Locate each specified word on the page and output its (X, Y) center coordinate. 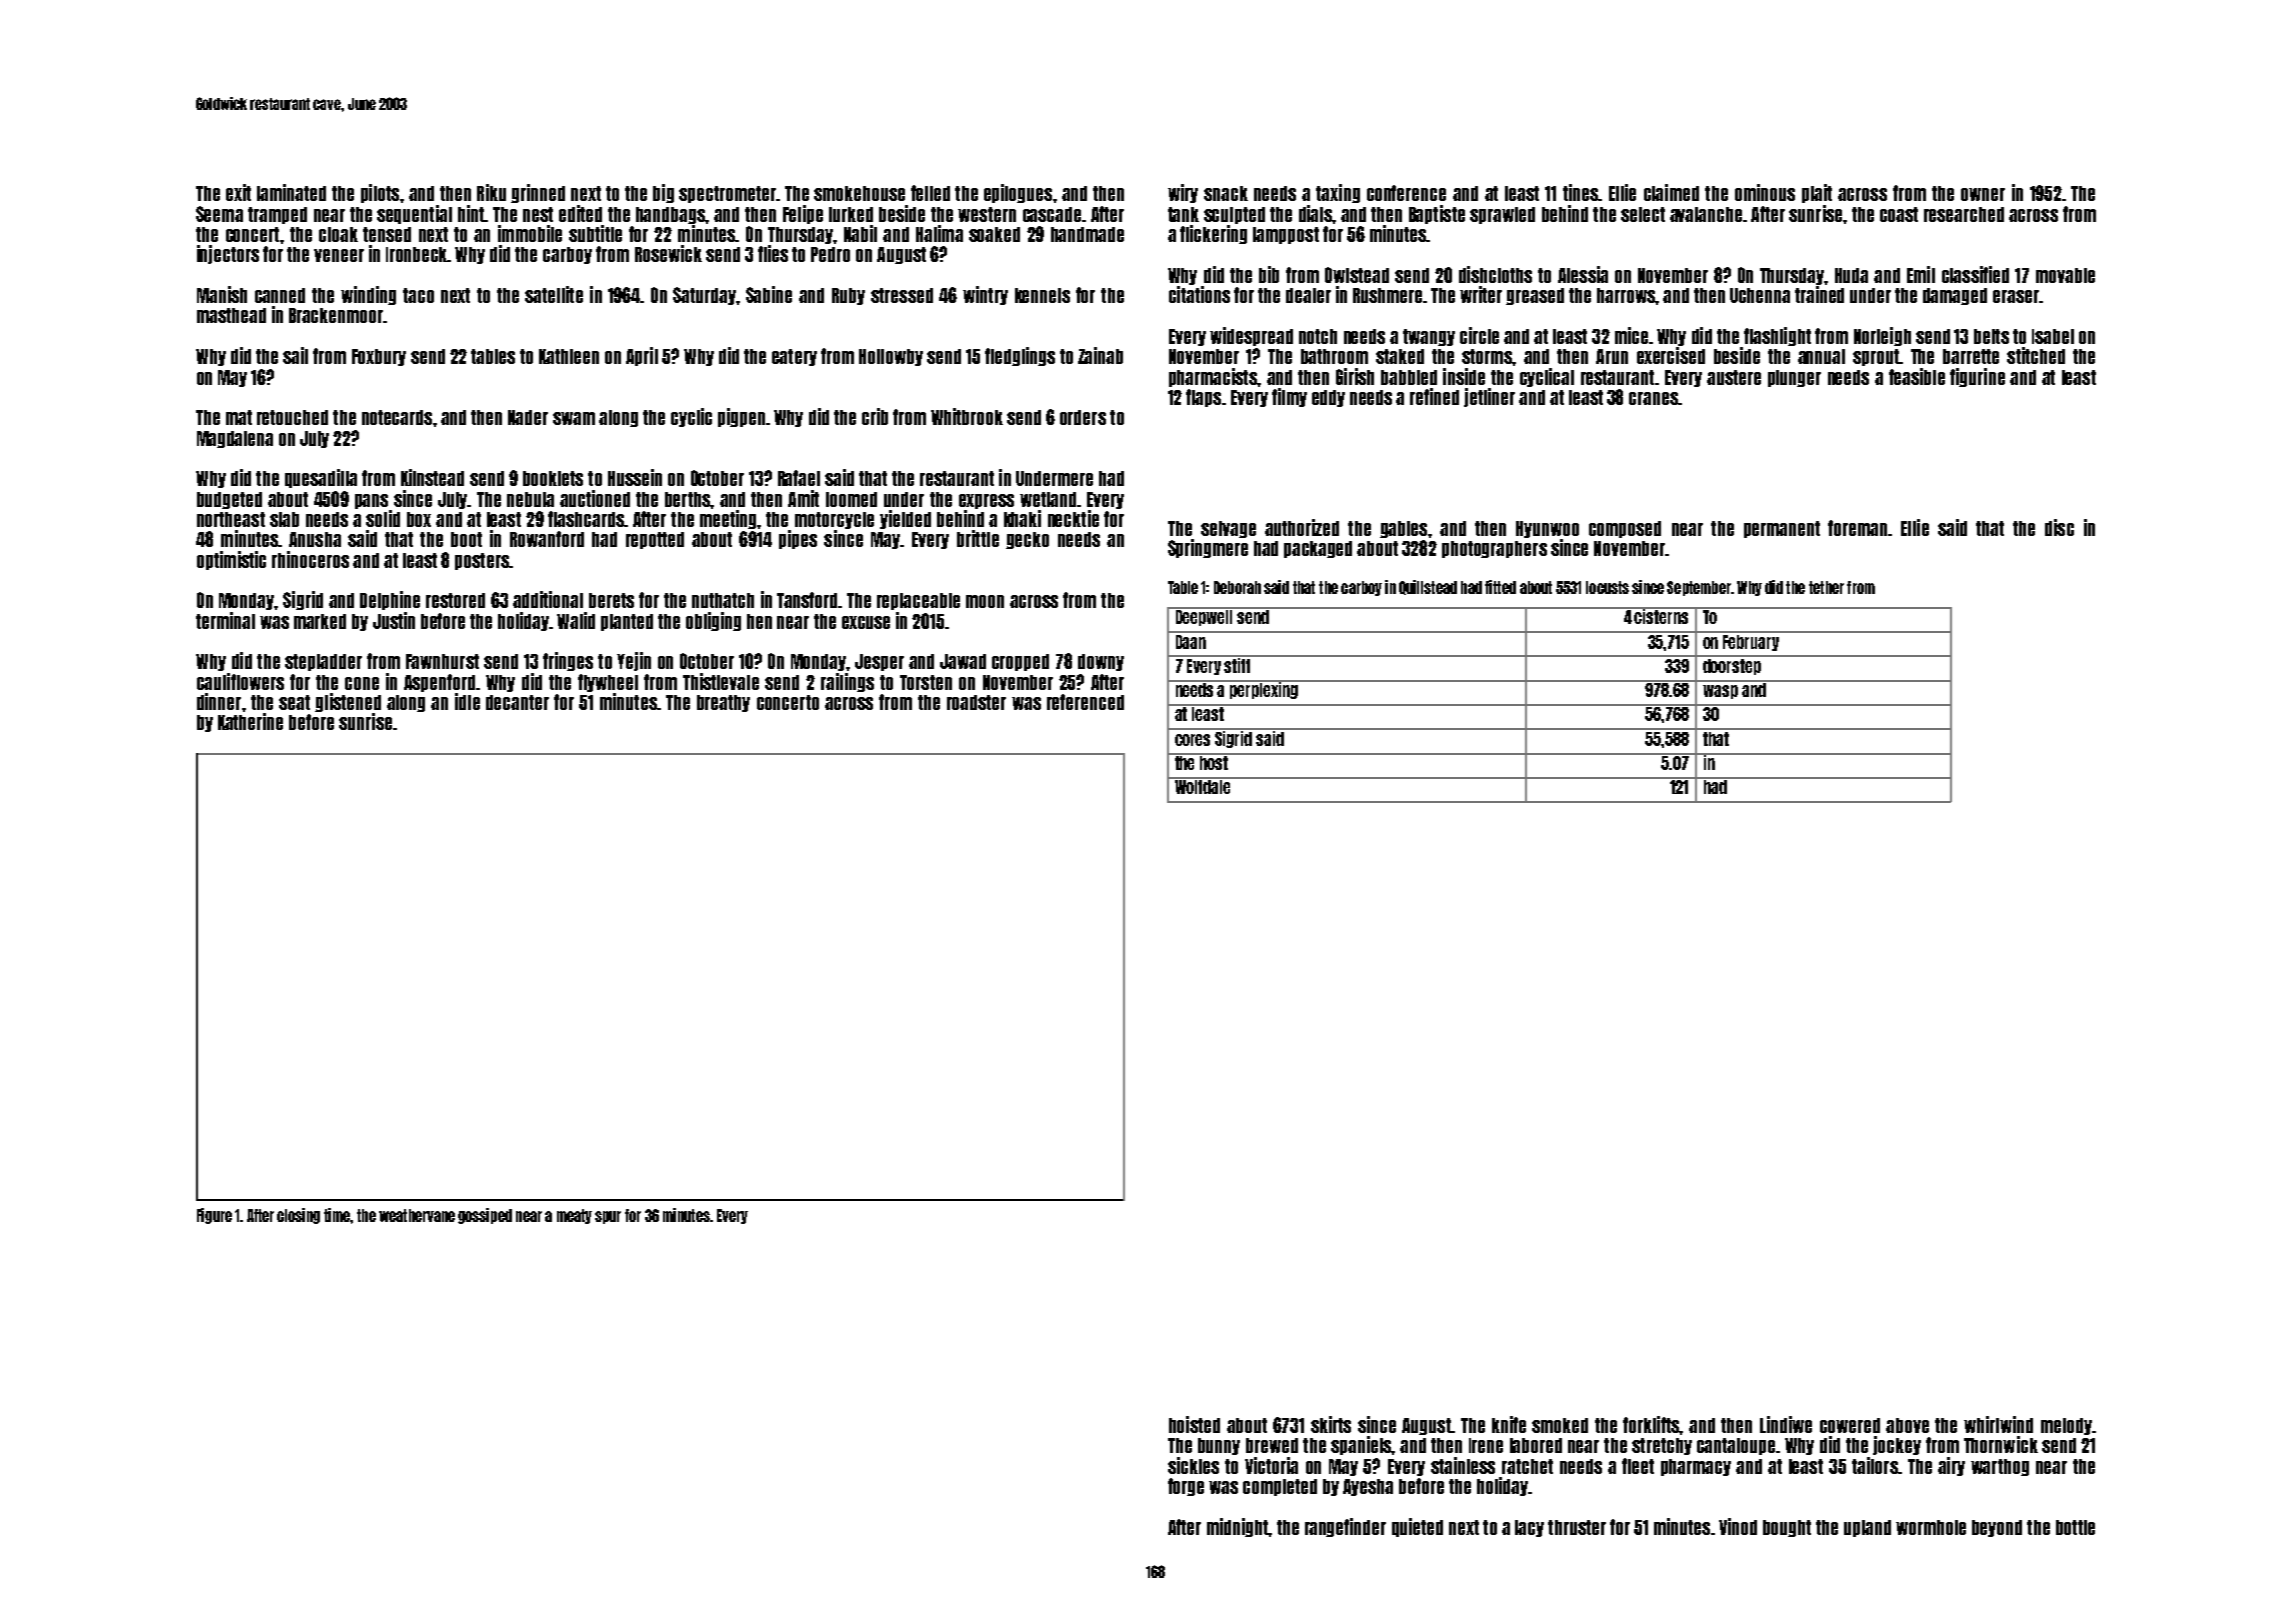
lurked (851, 214)
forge (1186, 1487)
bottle (2075, 1527)
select (1643, 214)
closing (298, 1216)
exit (238, 192)
